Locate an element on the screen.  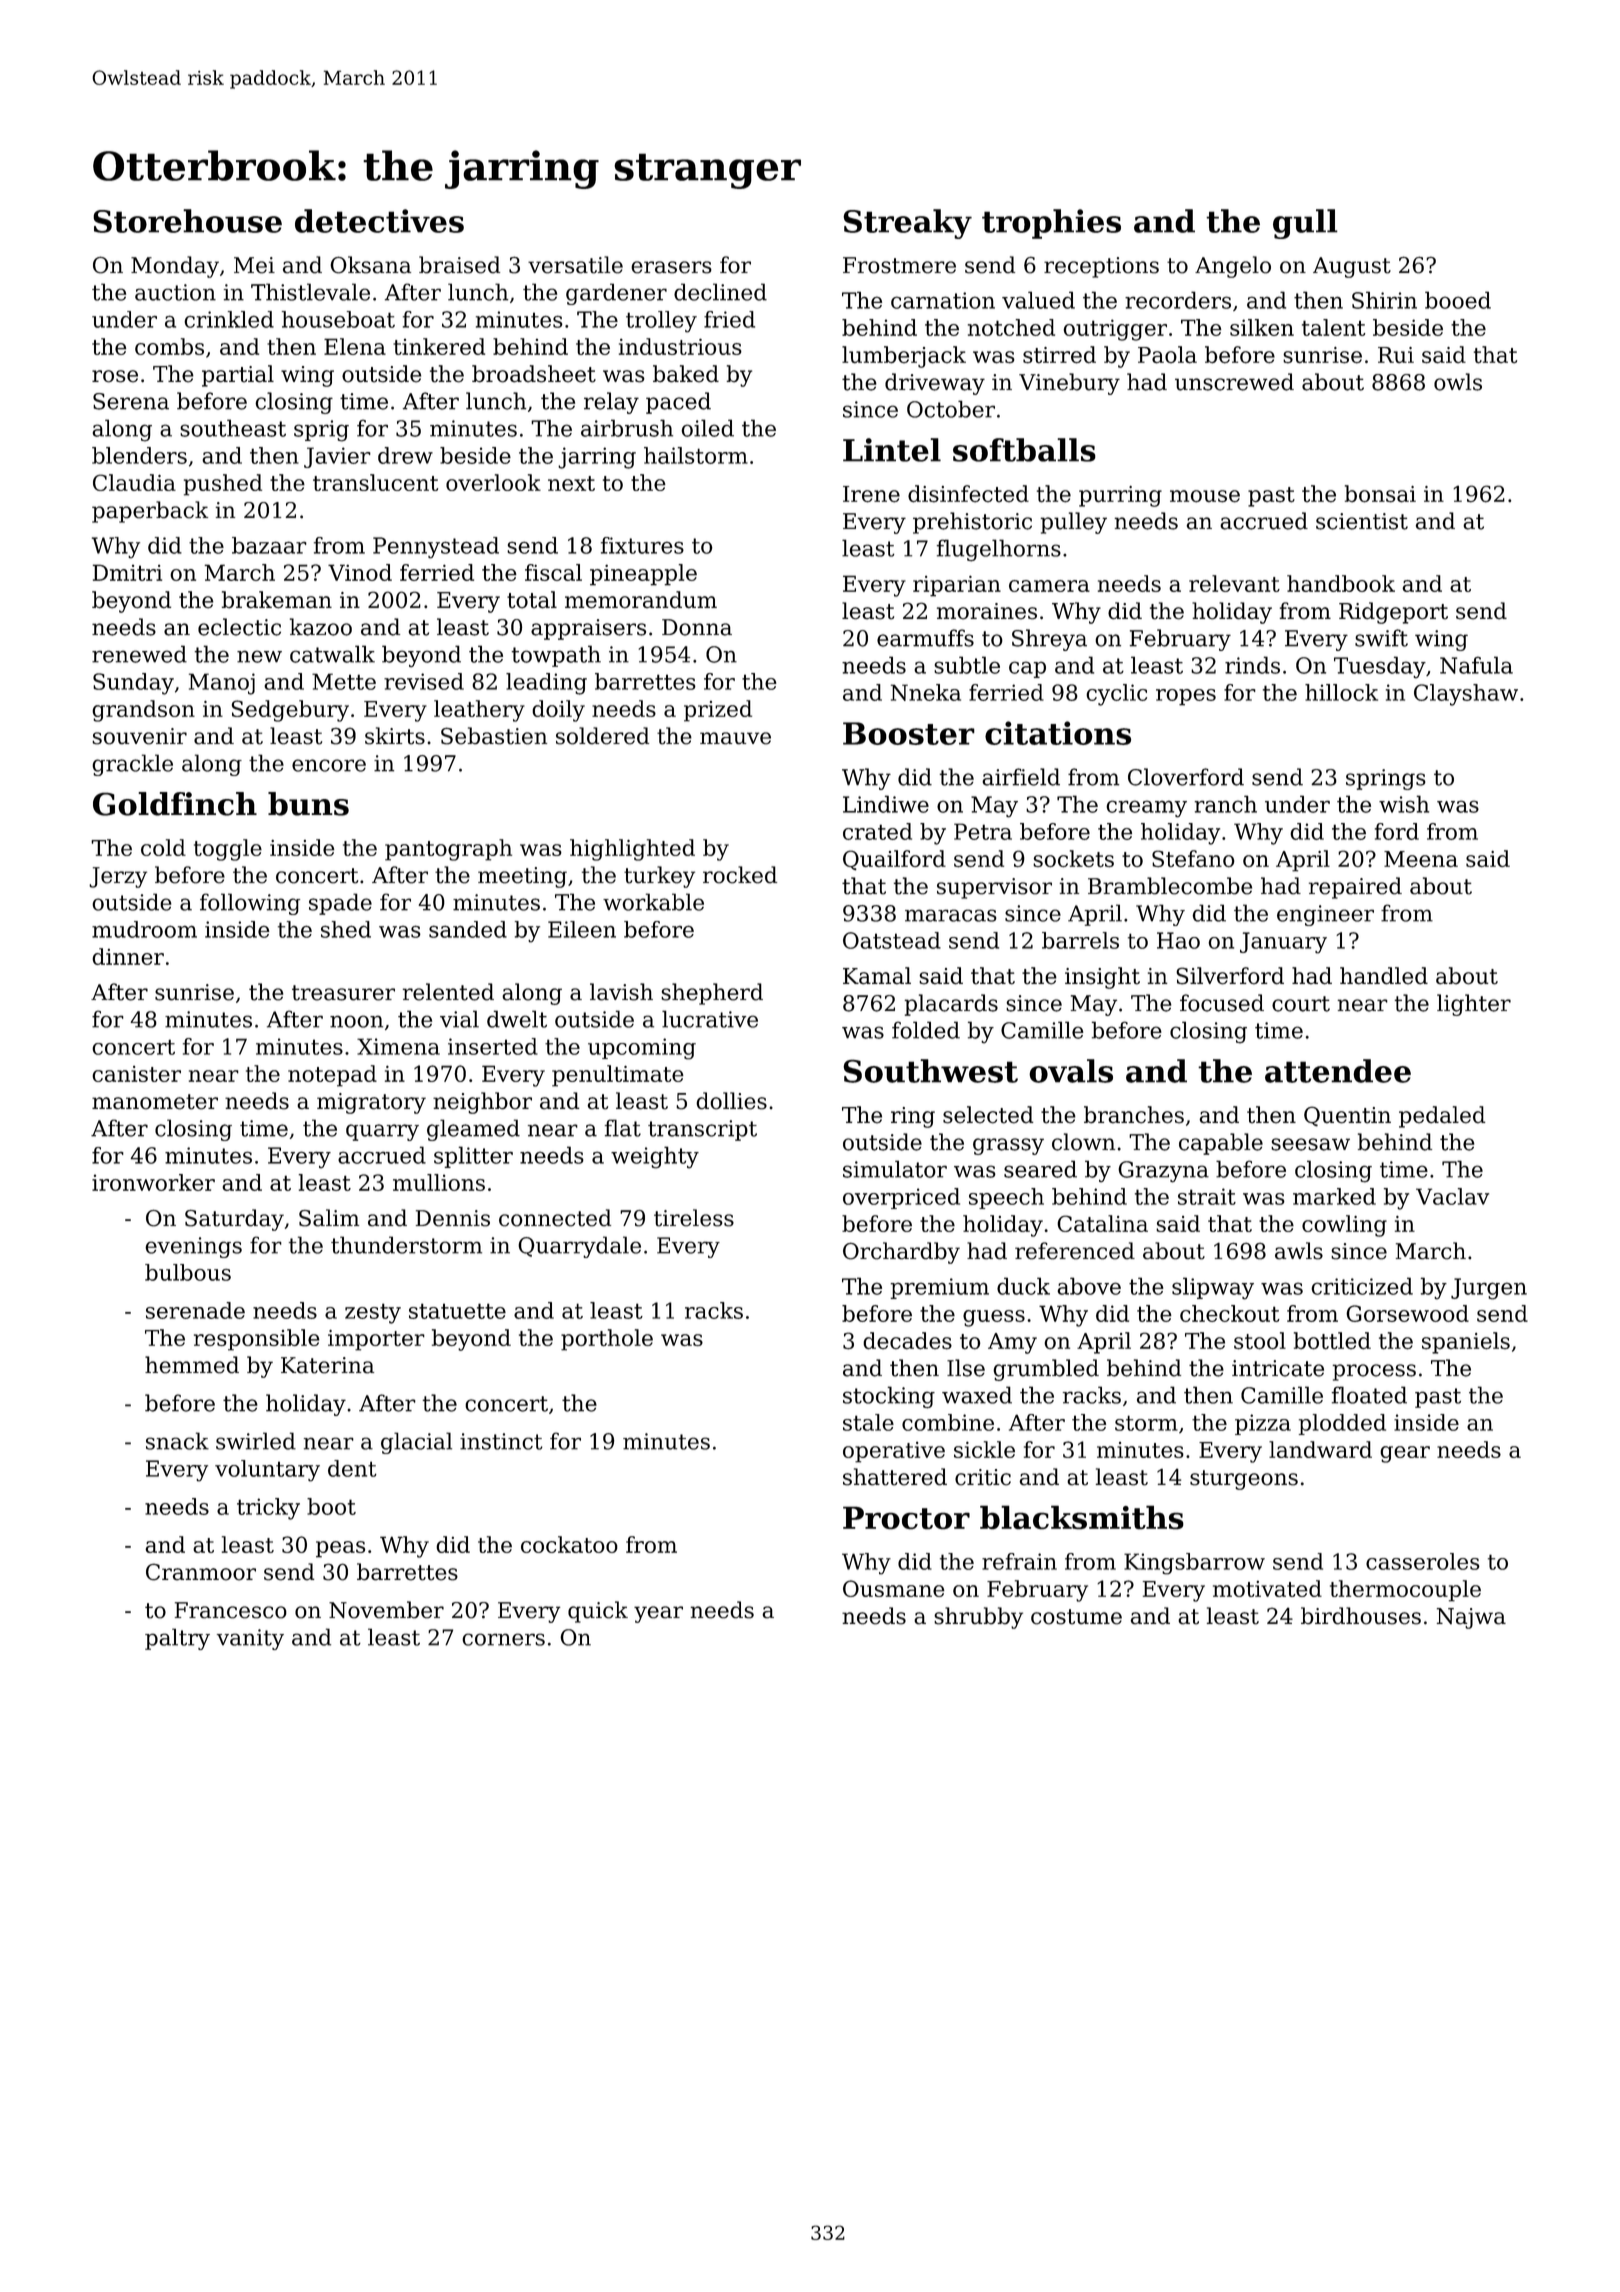
shattered is located at coordinates (895, 1477).
